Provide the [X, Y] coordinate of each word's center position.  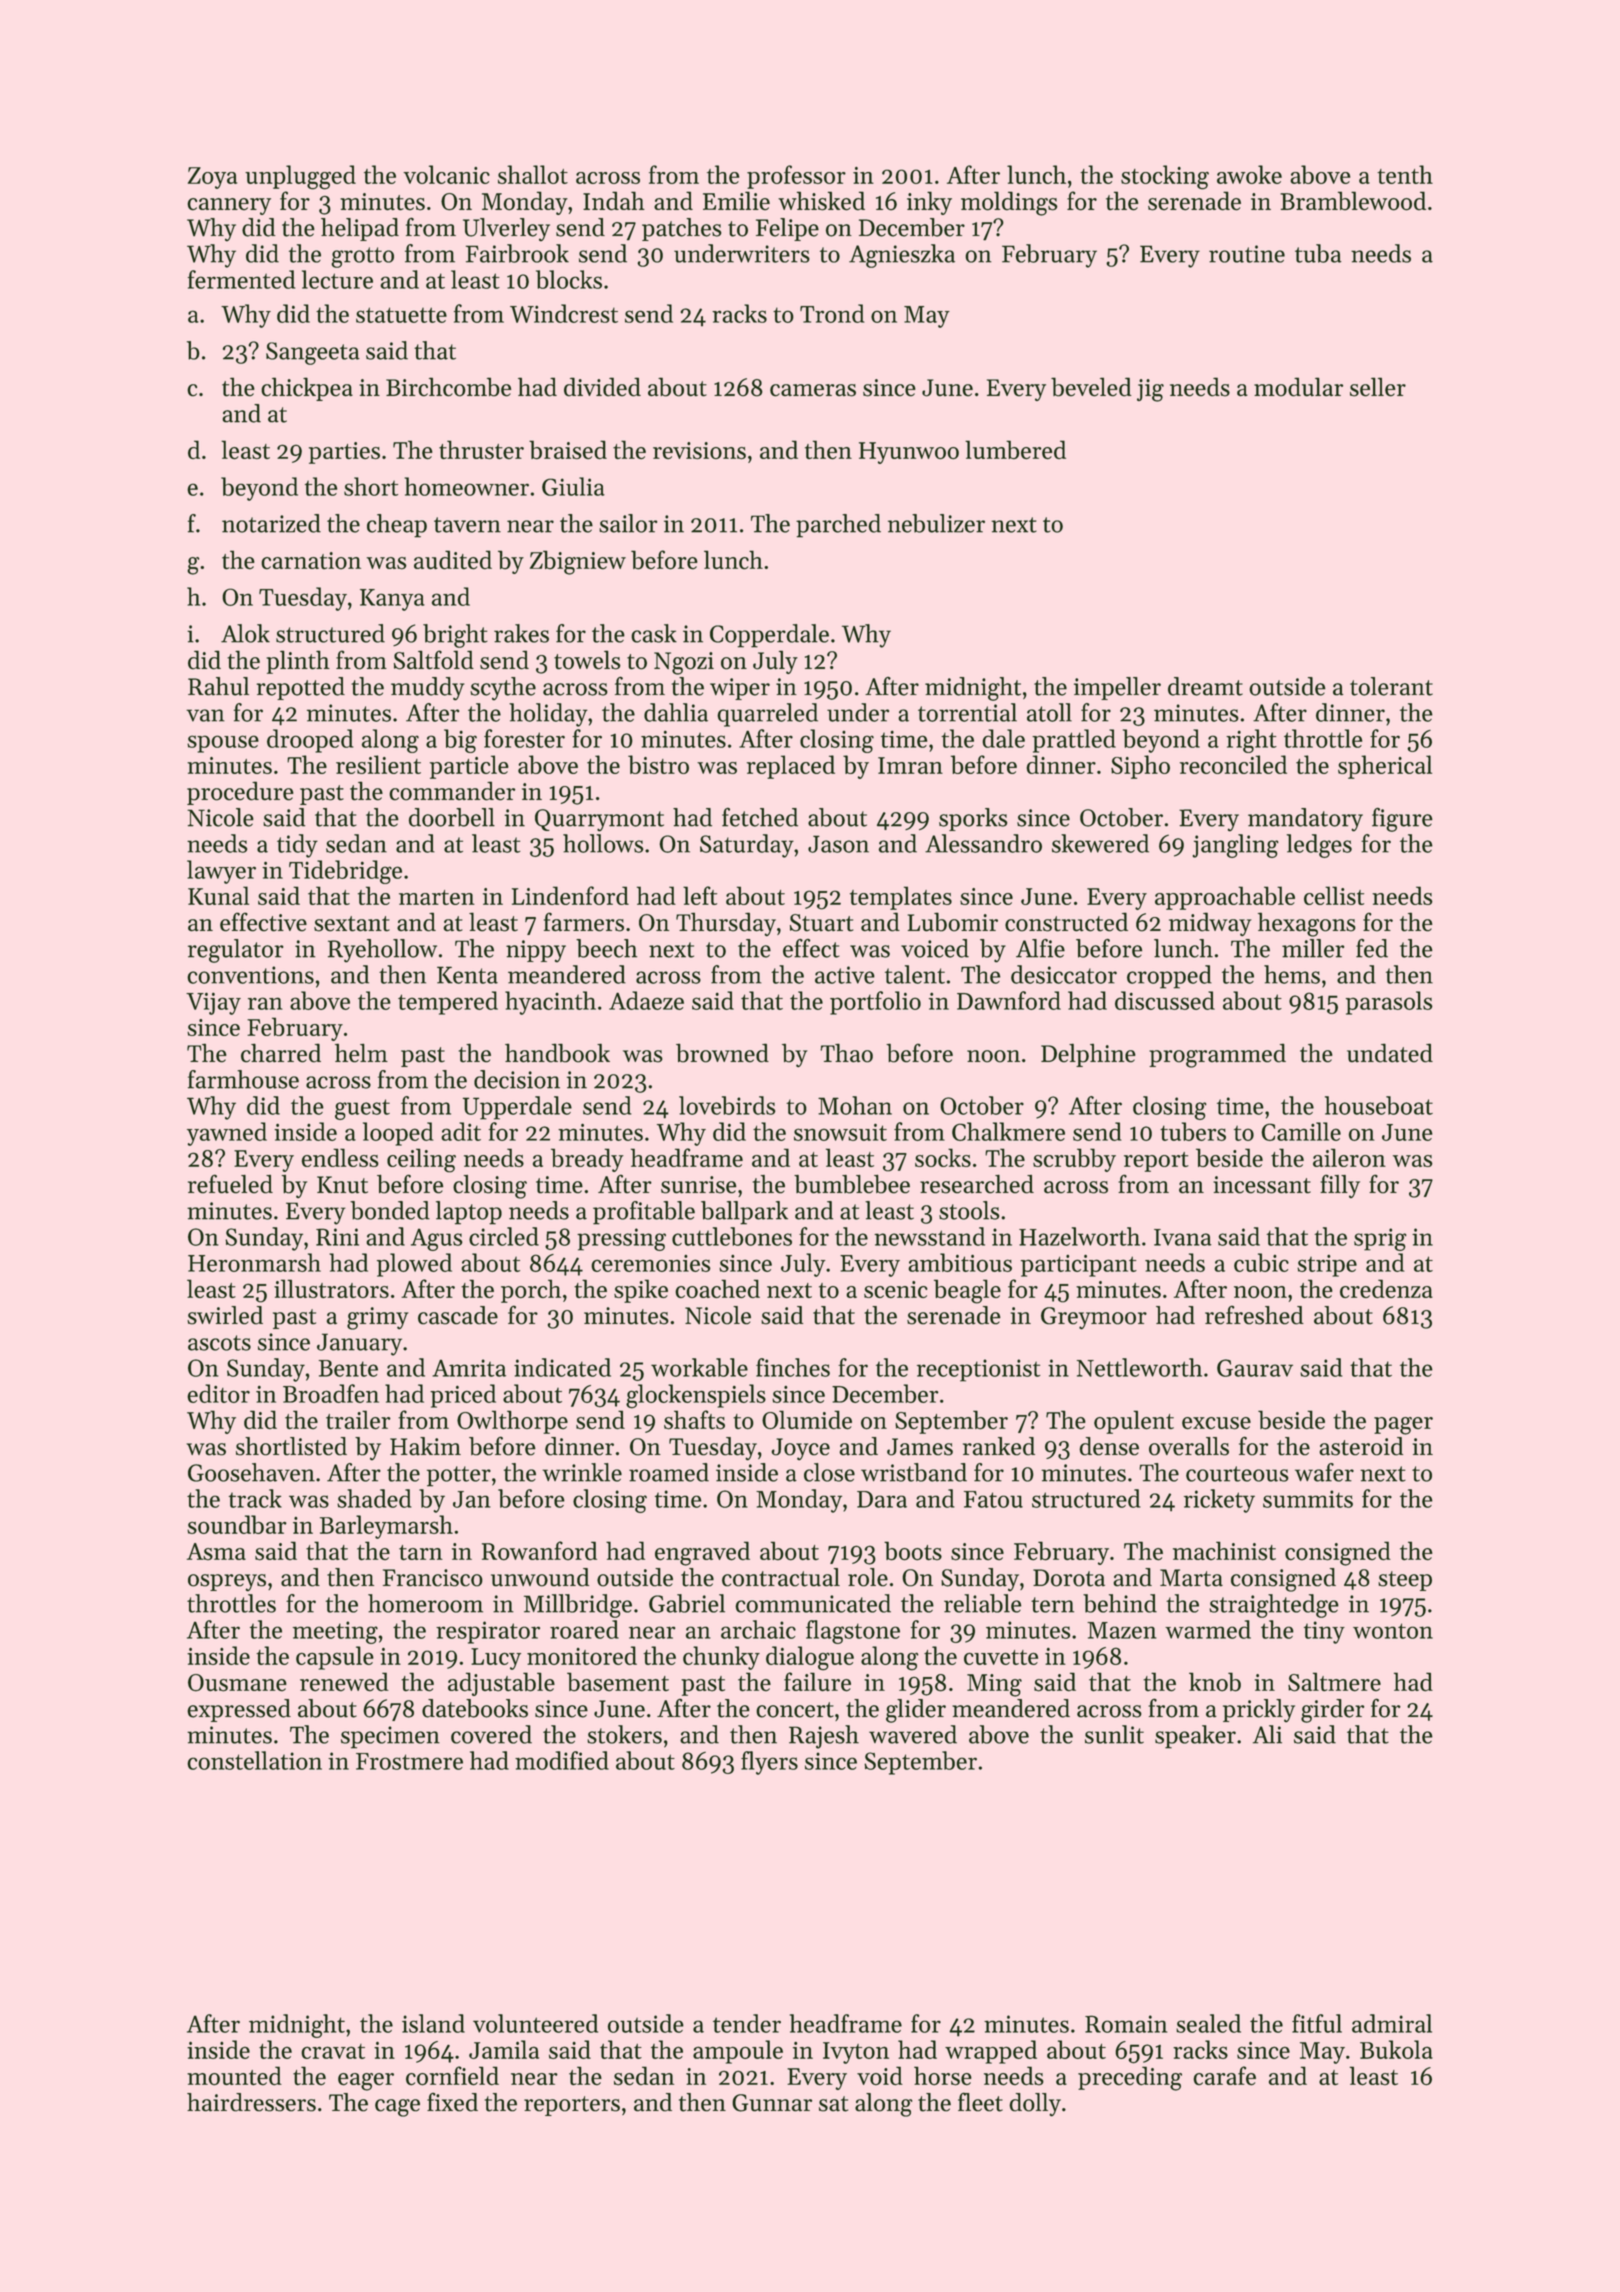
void [880, 2076]
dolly [1035, 2105]
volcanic [446, 174]
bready [587, 1160]
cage [397, 2108]
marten [437, 897]
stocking [1165, 177]
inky [929, 203]
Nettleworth [1139, 1367]
